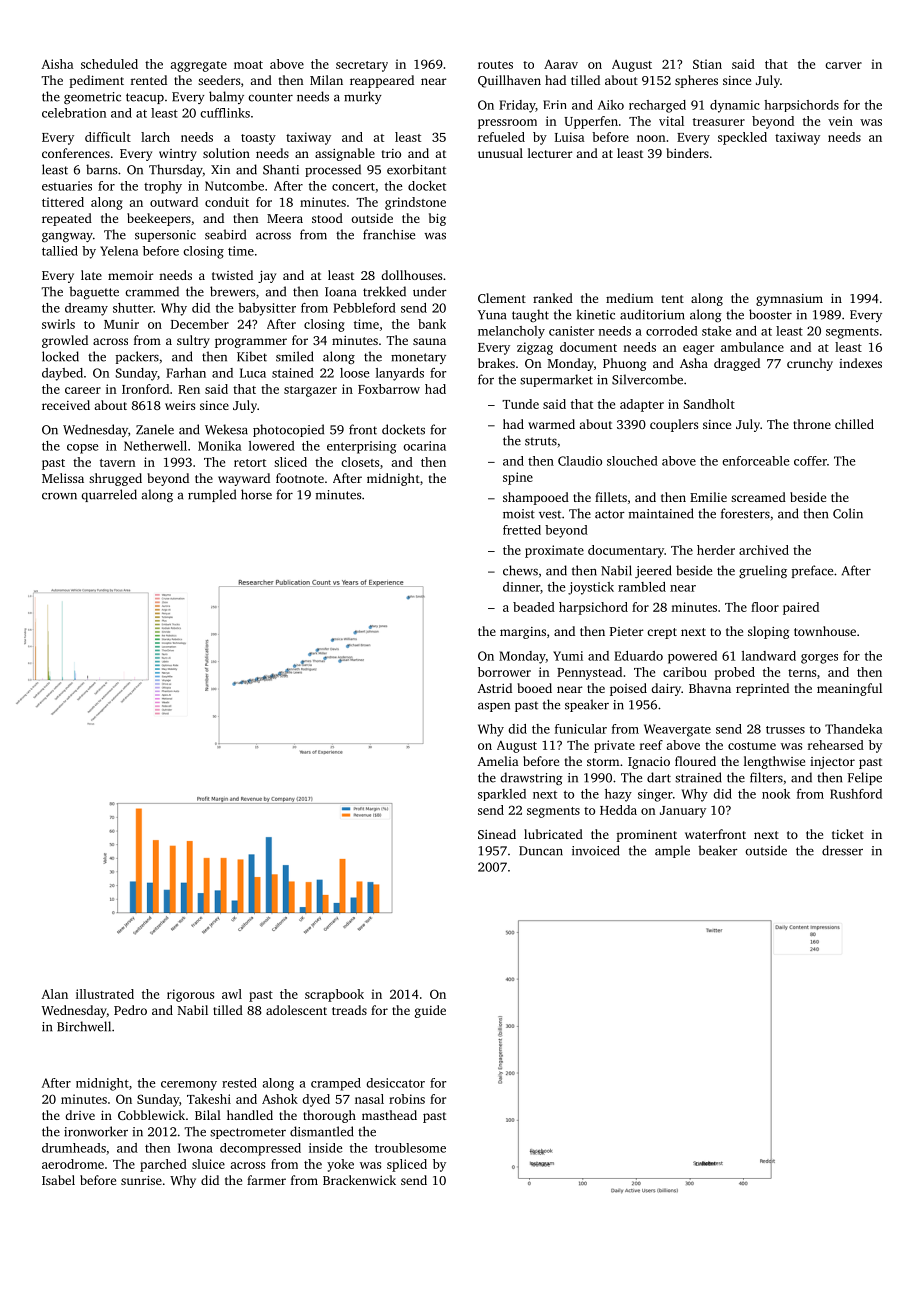 The image size is (924, 1308). Describe the element at coordinates (587, 705) in the screenshot. I see `speaker` at that location.
